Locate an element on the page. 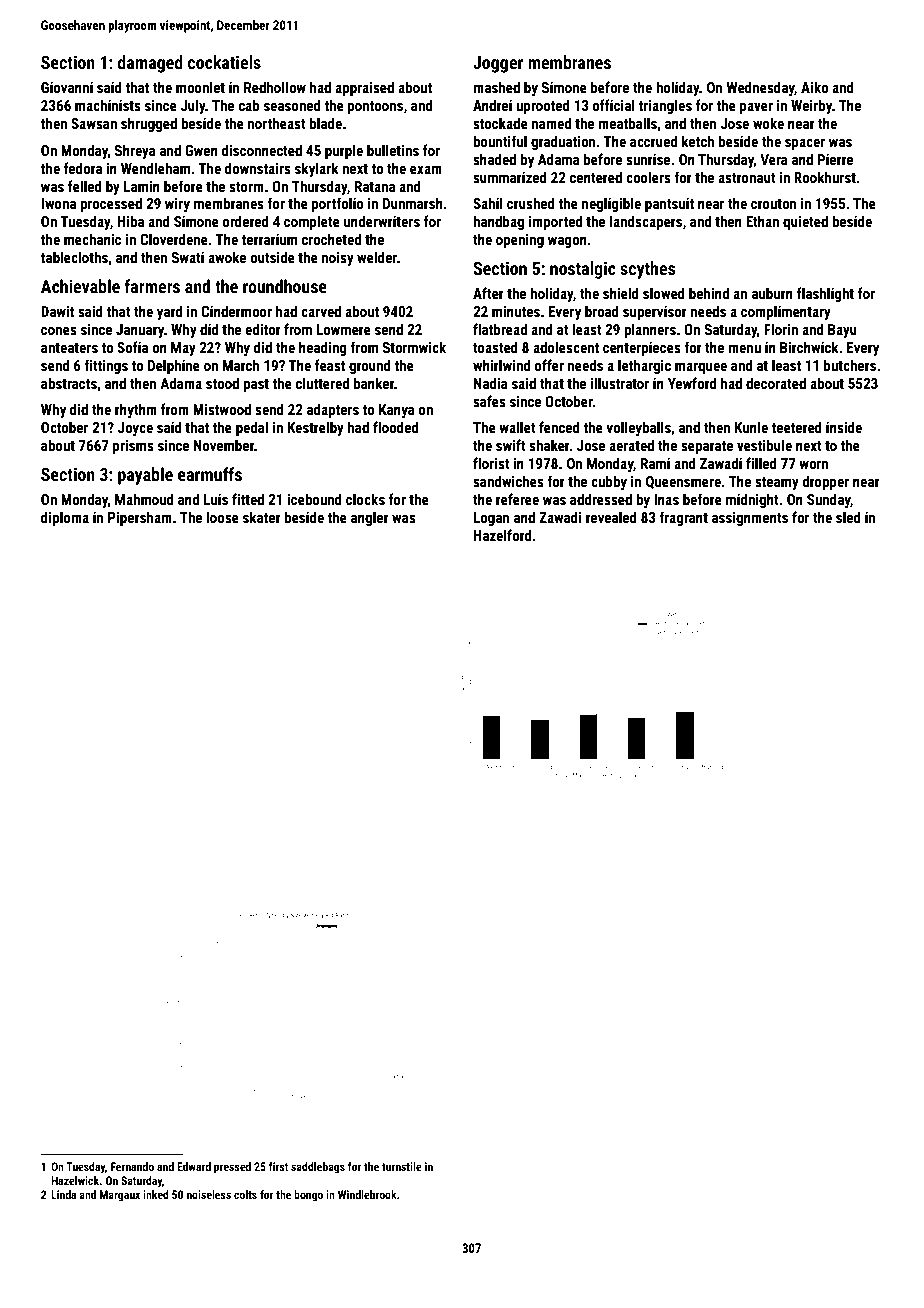  Hazelwick is located at coordinates (75, 1180).
